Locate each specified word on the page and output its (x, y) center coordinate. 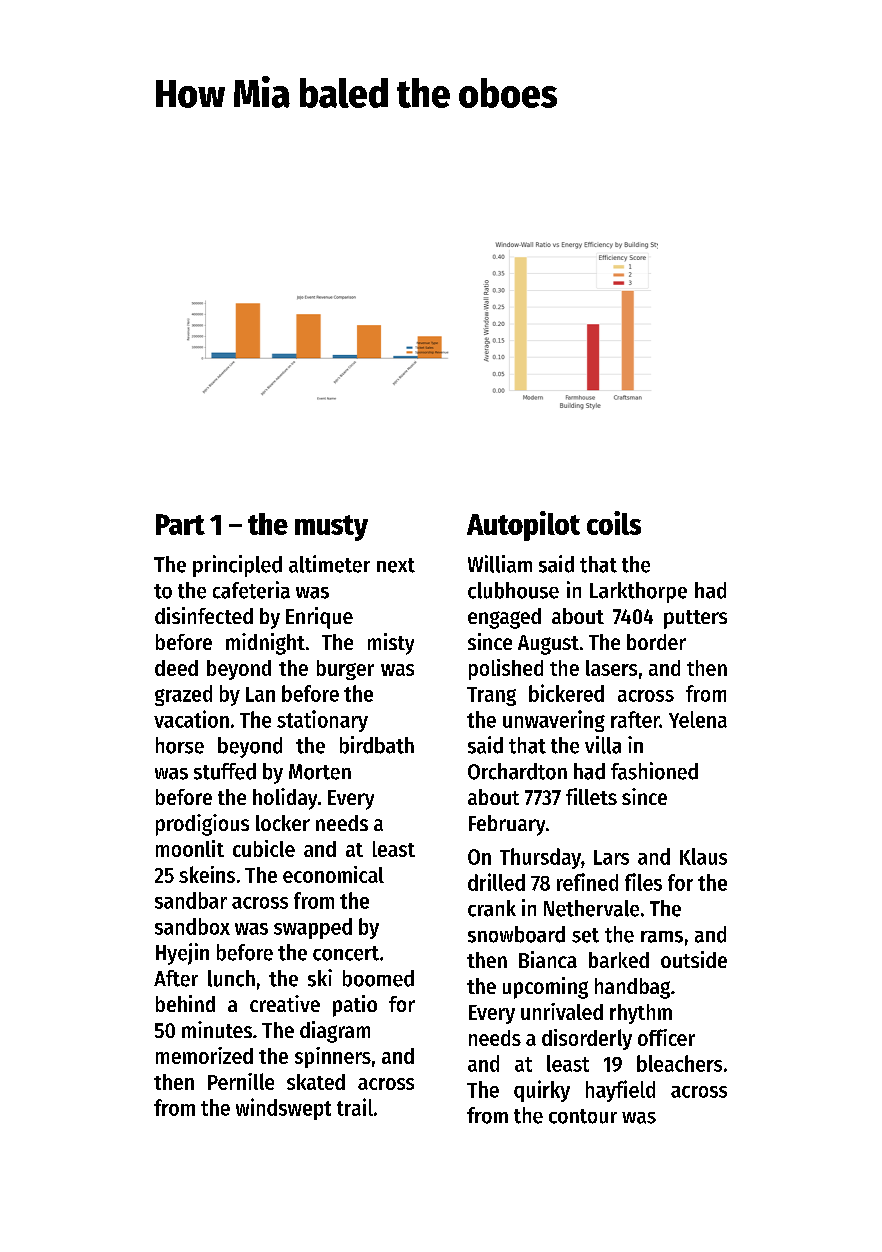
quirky (542, 1091)
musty (331, 528)
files (643, 882)
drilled (496, 882)
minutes (217, 1029)
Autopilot (523, 526)
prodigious (202, 825)
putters (695, 619)
